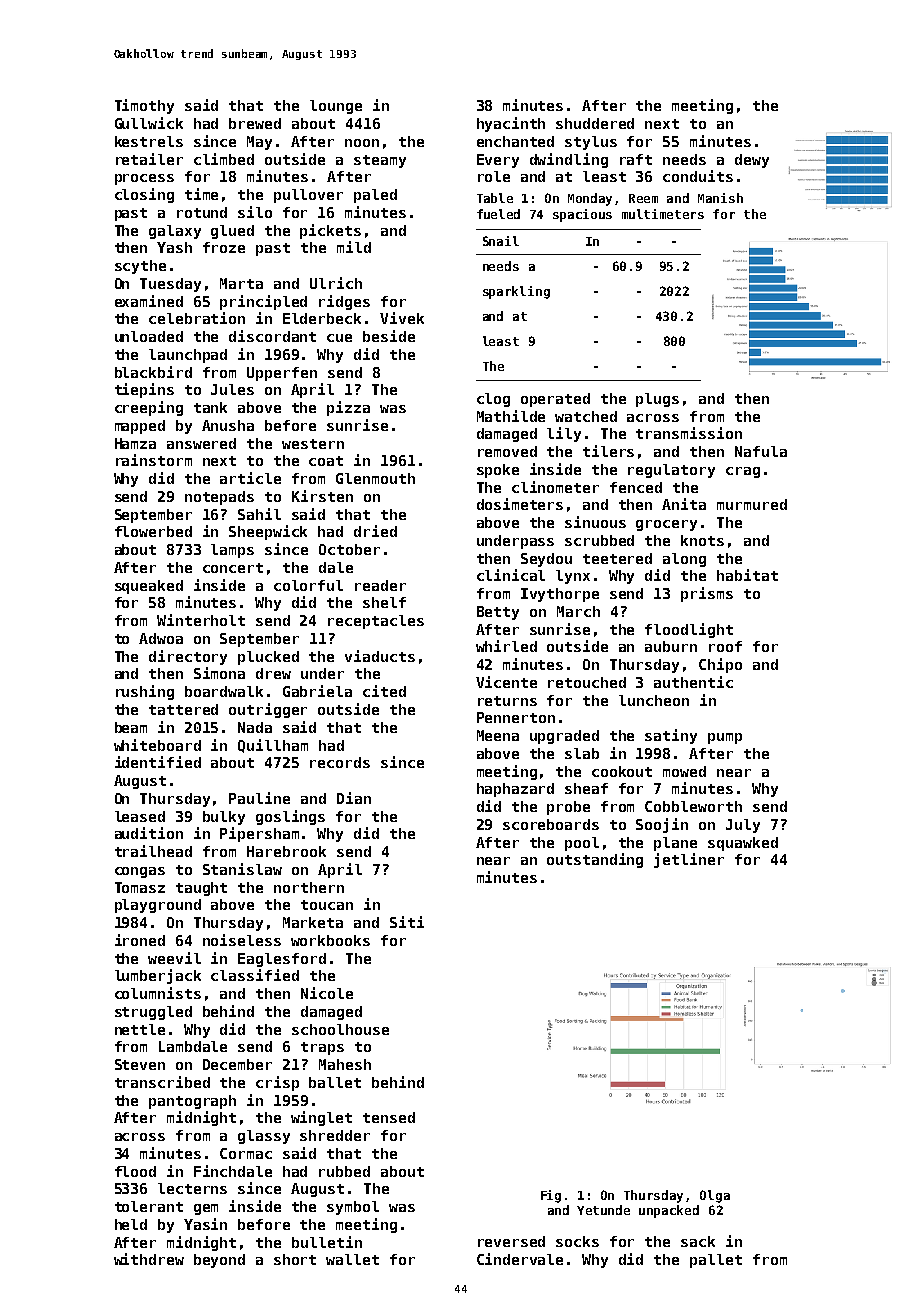 The image size is (908, 1316). What do you see at coordinates (725, 738) in the image?
I see `pump` at bounding box center [725, 738].
